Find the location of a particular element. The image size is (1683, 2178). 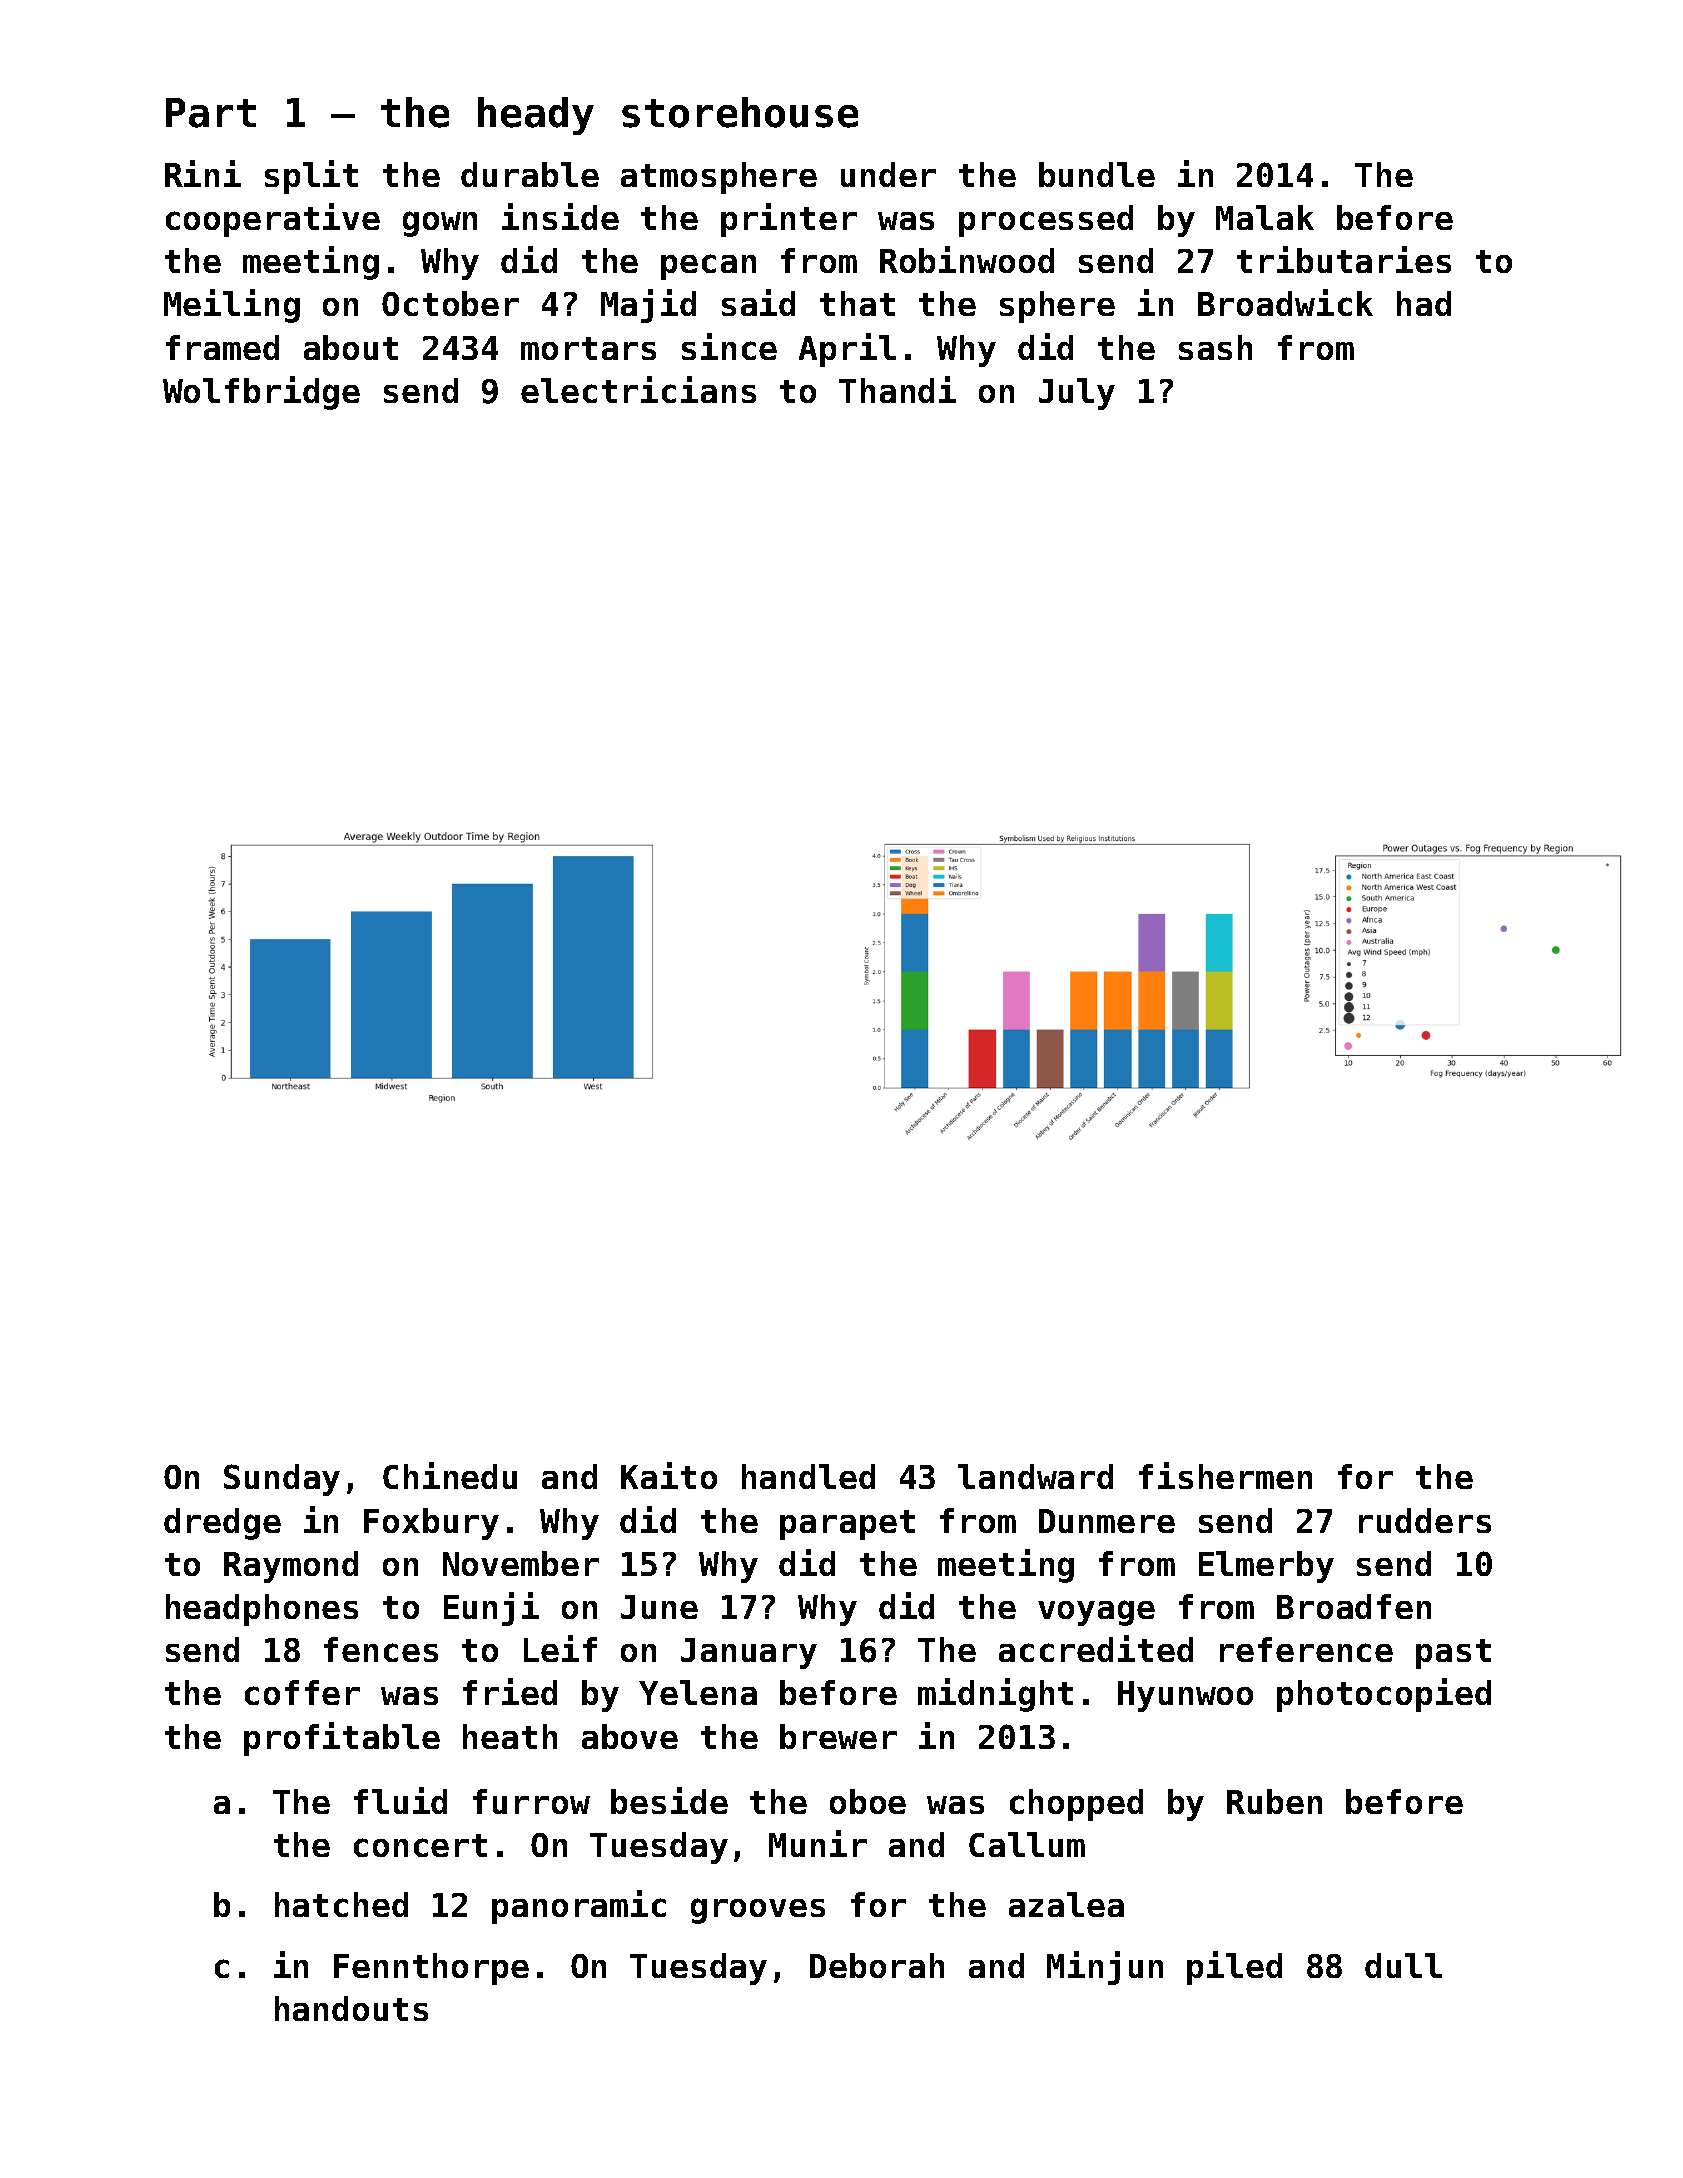

framed is located at coordinates (222, 347).
